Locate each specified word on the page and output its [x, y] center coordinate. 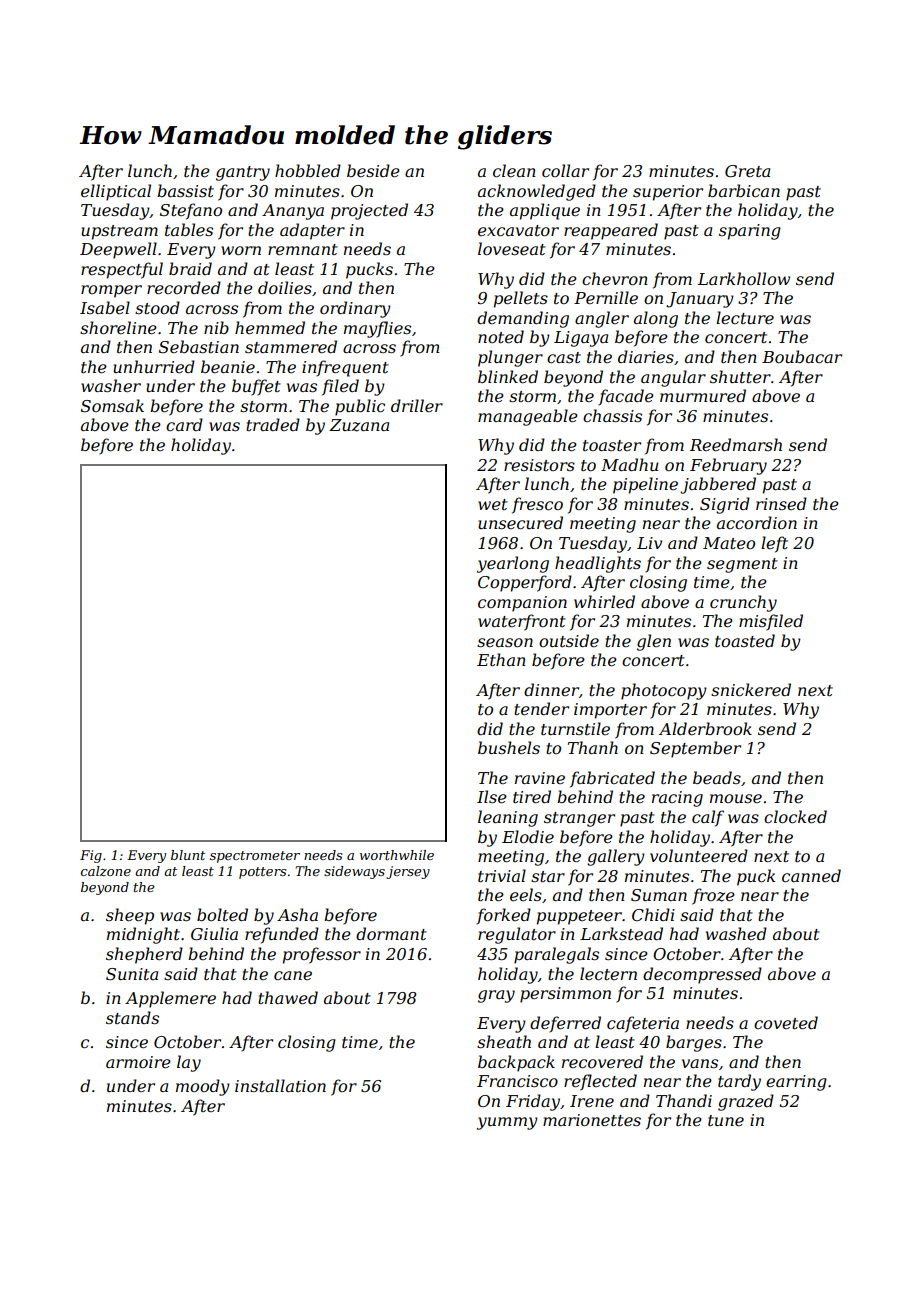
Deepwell [118, 250]
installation [280, 1085]
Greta [747, 171]
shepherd [144, 955]
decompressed [702, 975]
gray [496, 996]
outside [569, 640]
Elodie [528, 836]
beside [373, 170]
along [656, 319]
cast [564, 357]
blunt [188, 855]
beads [717, 777]
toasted [745, 640]
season [505, 642]
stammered [291, 346]
